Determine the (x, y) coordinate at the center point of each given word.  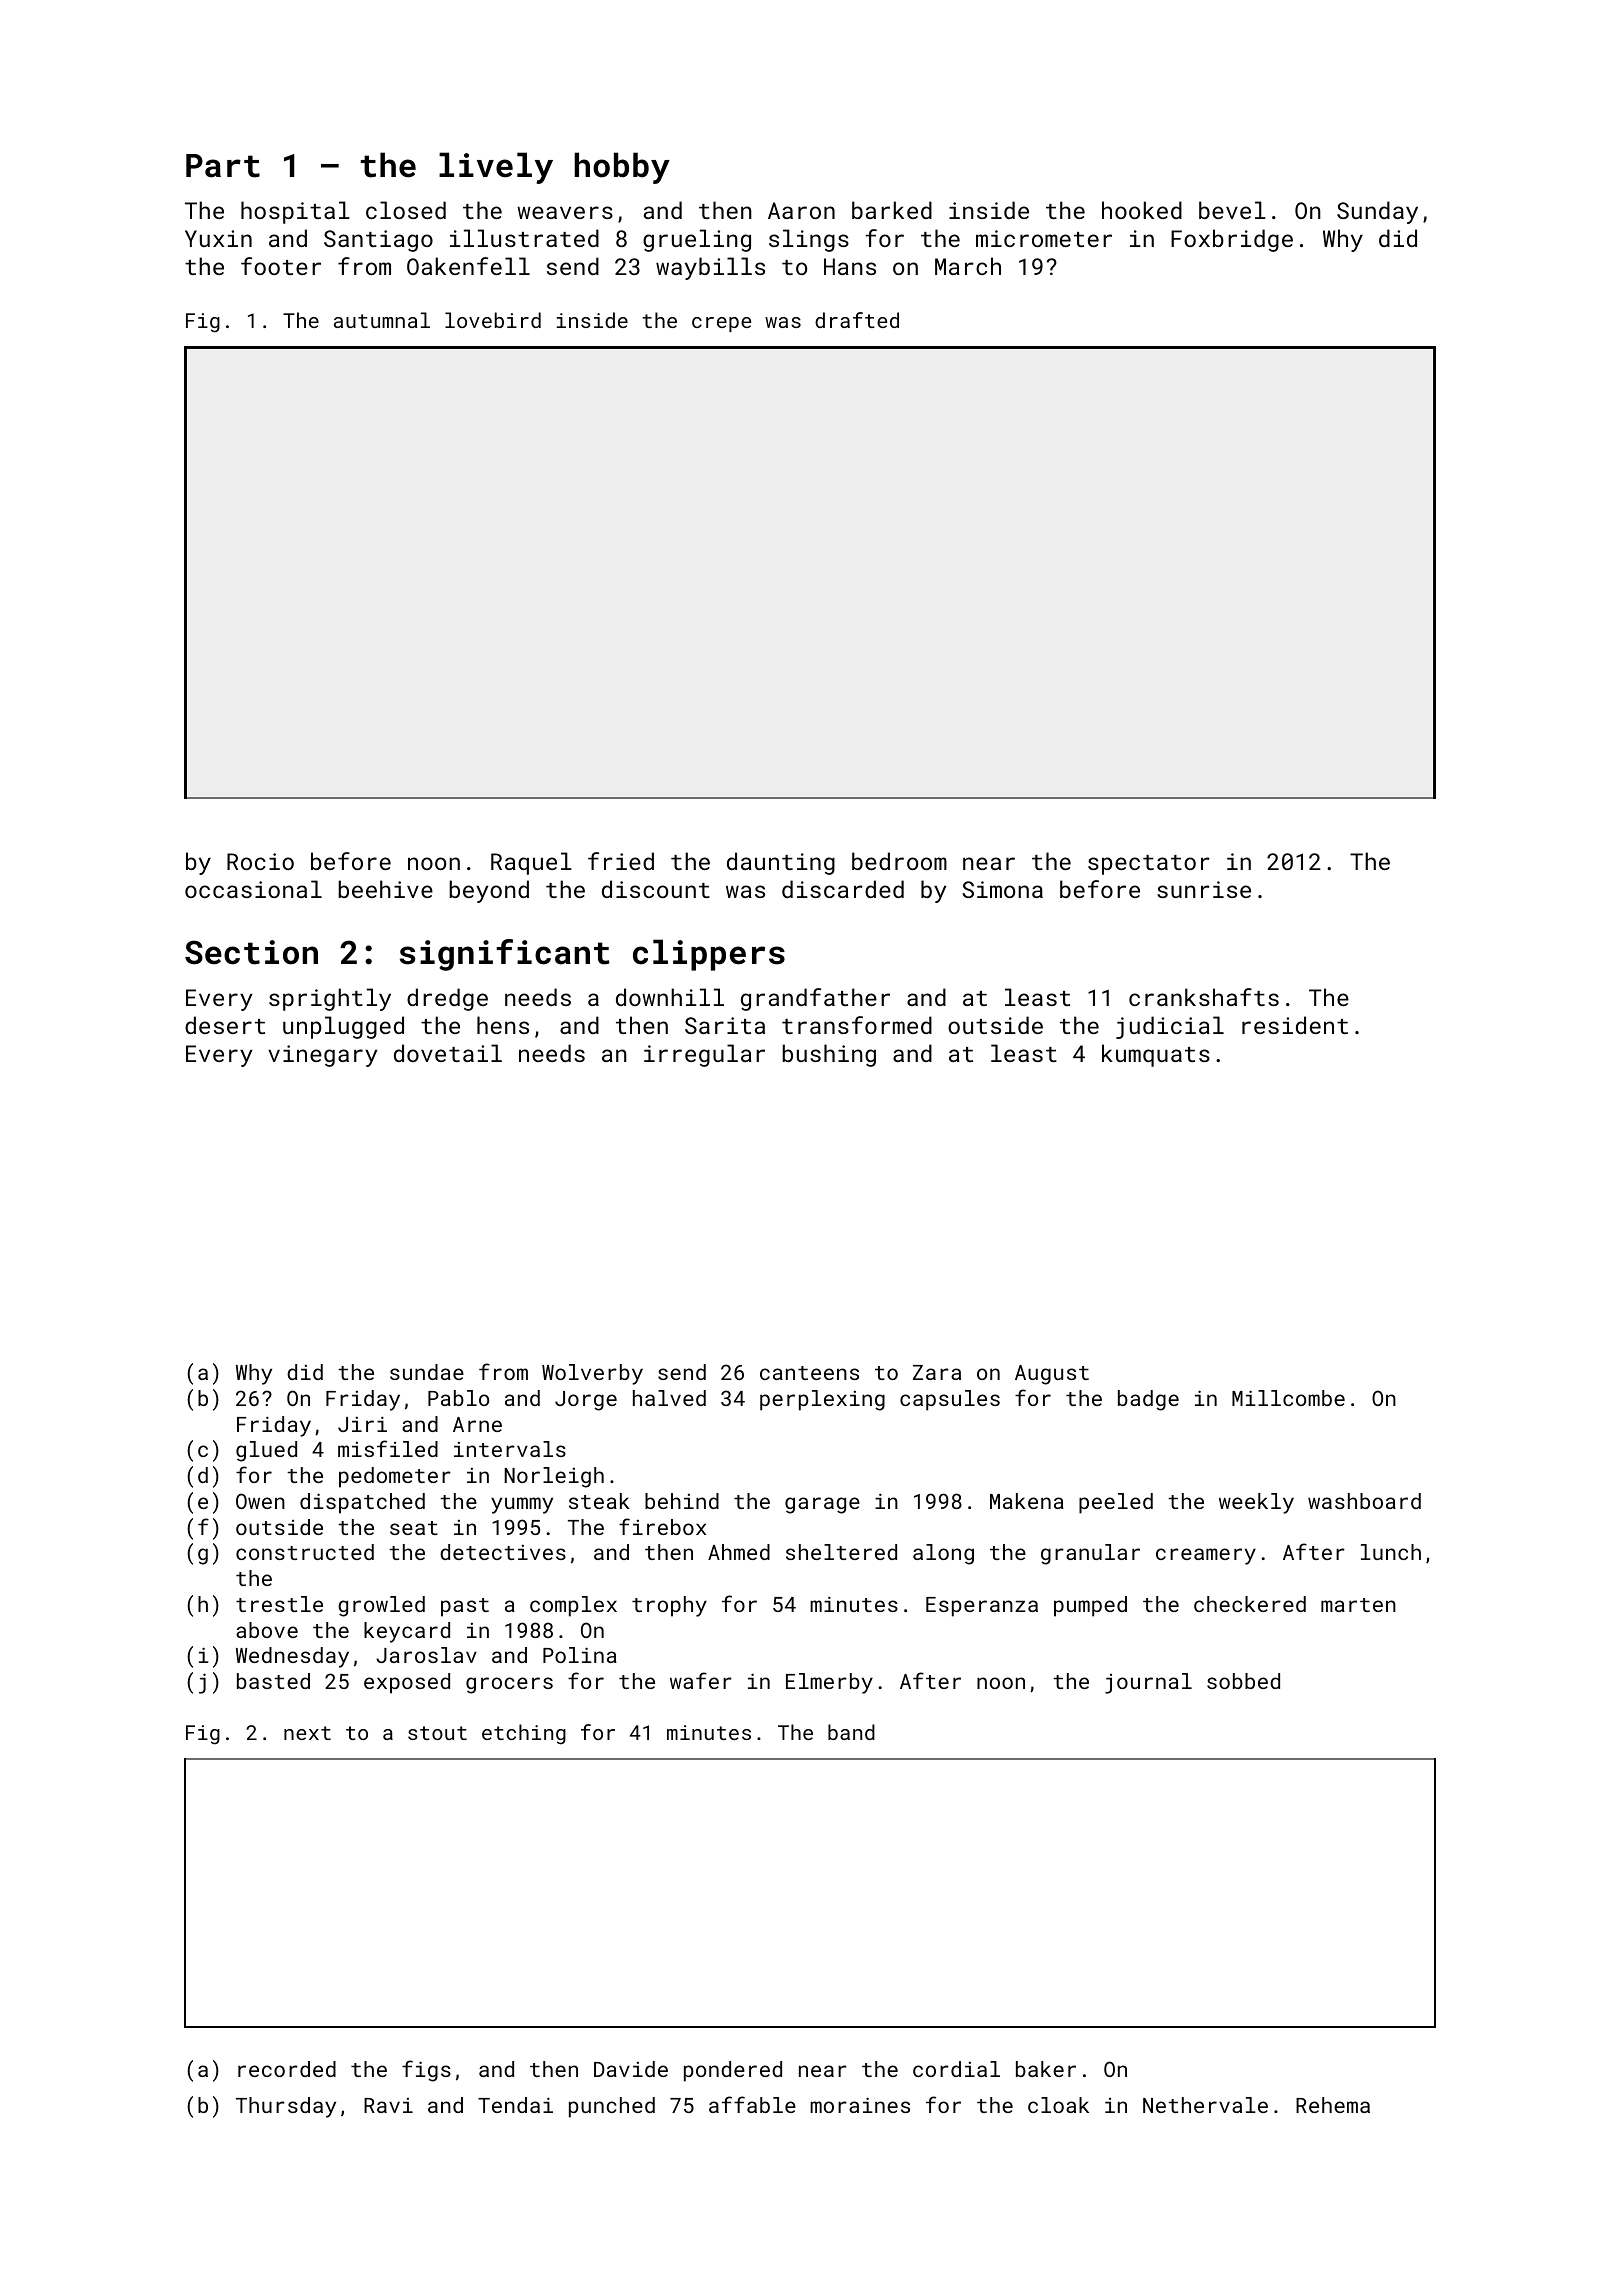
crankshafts (1204, 997)
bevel (1232, 210)
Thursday (286, 2107)
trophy (669, 1606)
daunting (781, 863)
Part (223, 166)
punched (612, 2107)
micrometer (1044, 238)
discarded (843, 889)
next (307, 1733)
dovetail (448, 1053)
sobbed (1243, 1681)
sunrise (1204, 889)
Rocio (260, 861)
